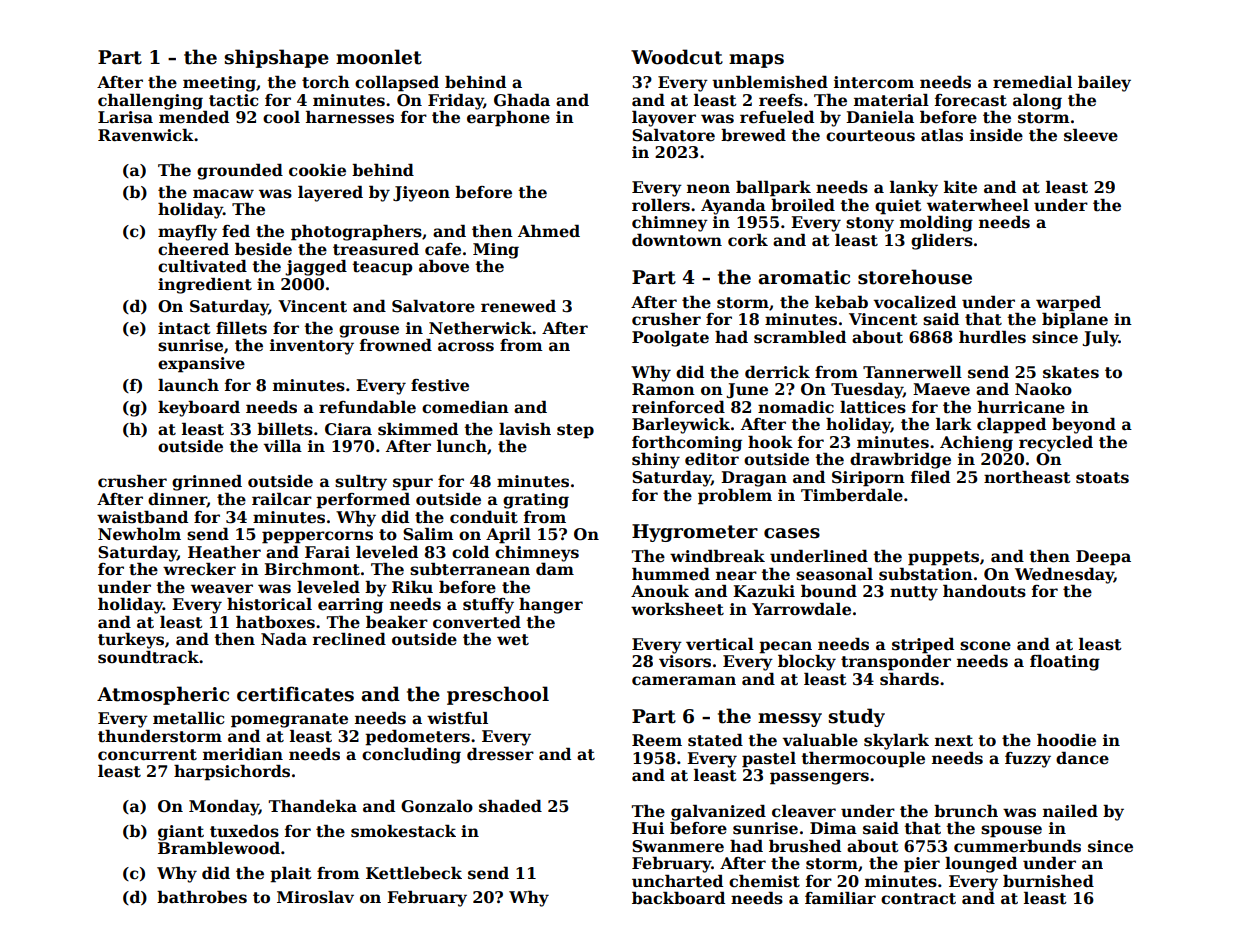 The height and width of the page is (952, 1233). What do you see at coordinates (790, 720) in the page?
I see `messy` at bounding box center [790, 720].
